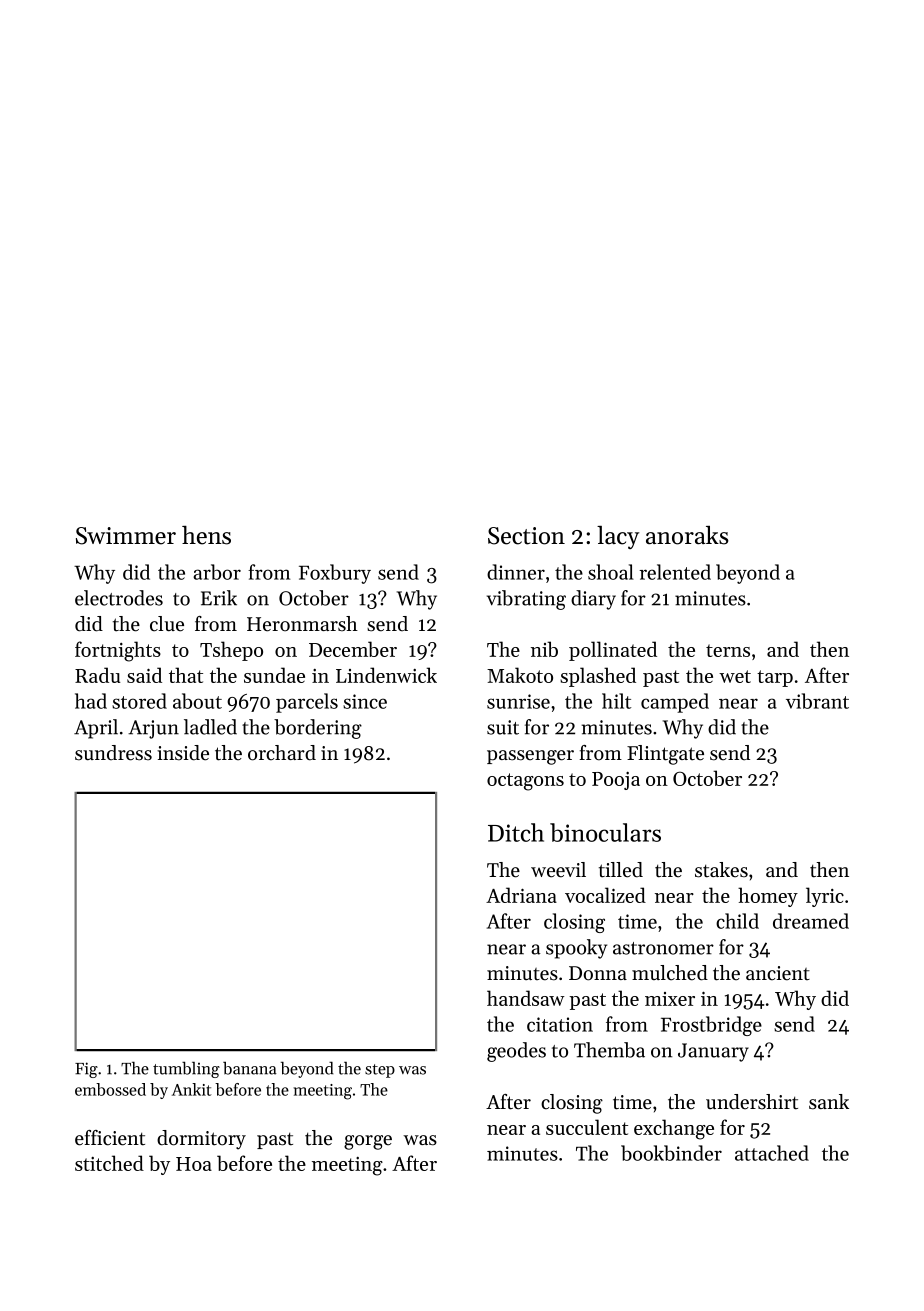 The height and width of the screenshot is (1311, 924). Describe the element at coordinates (526, 536) in the screenshot. I see `Section` at that location.
